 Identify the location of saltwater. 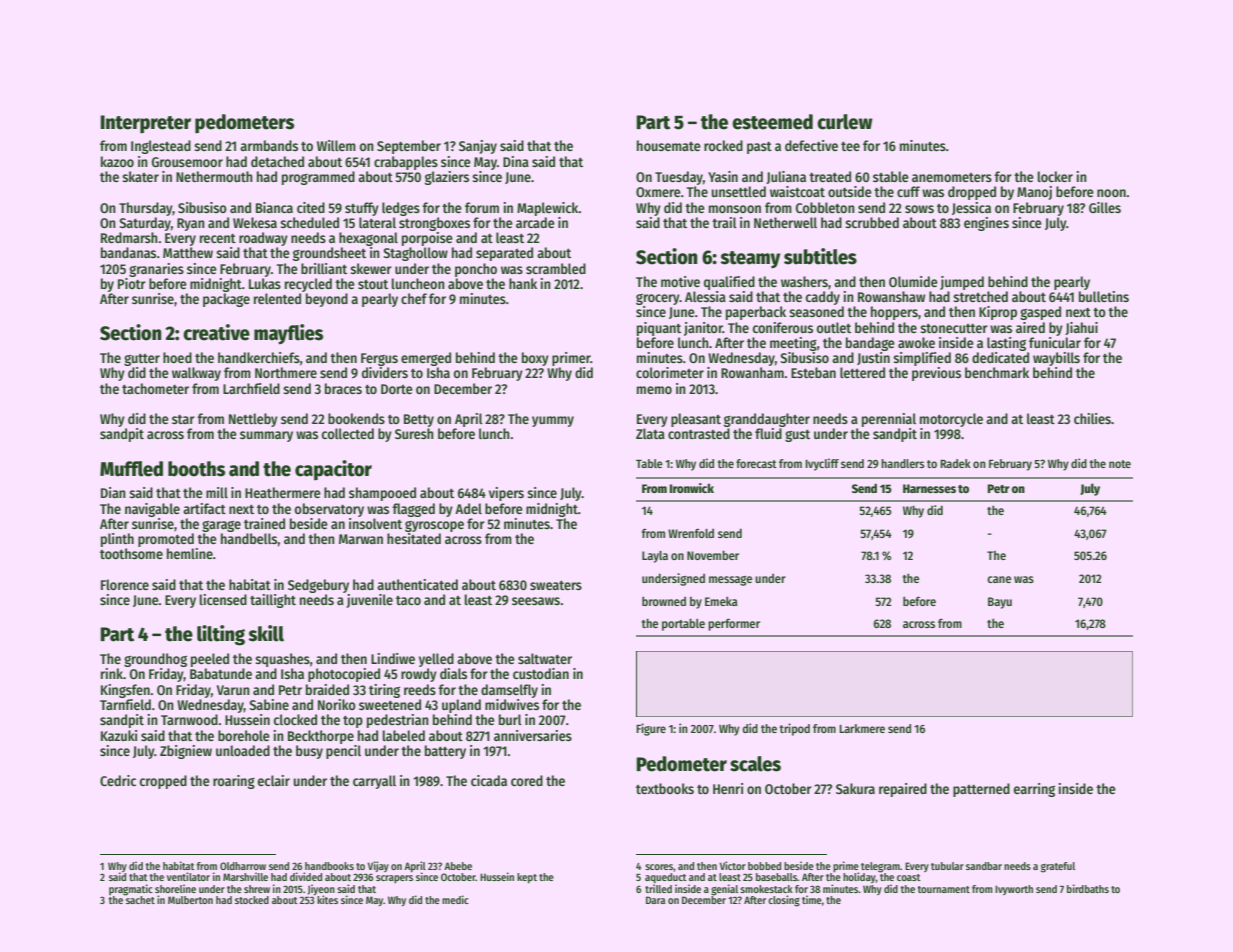
(545, 658).
